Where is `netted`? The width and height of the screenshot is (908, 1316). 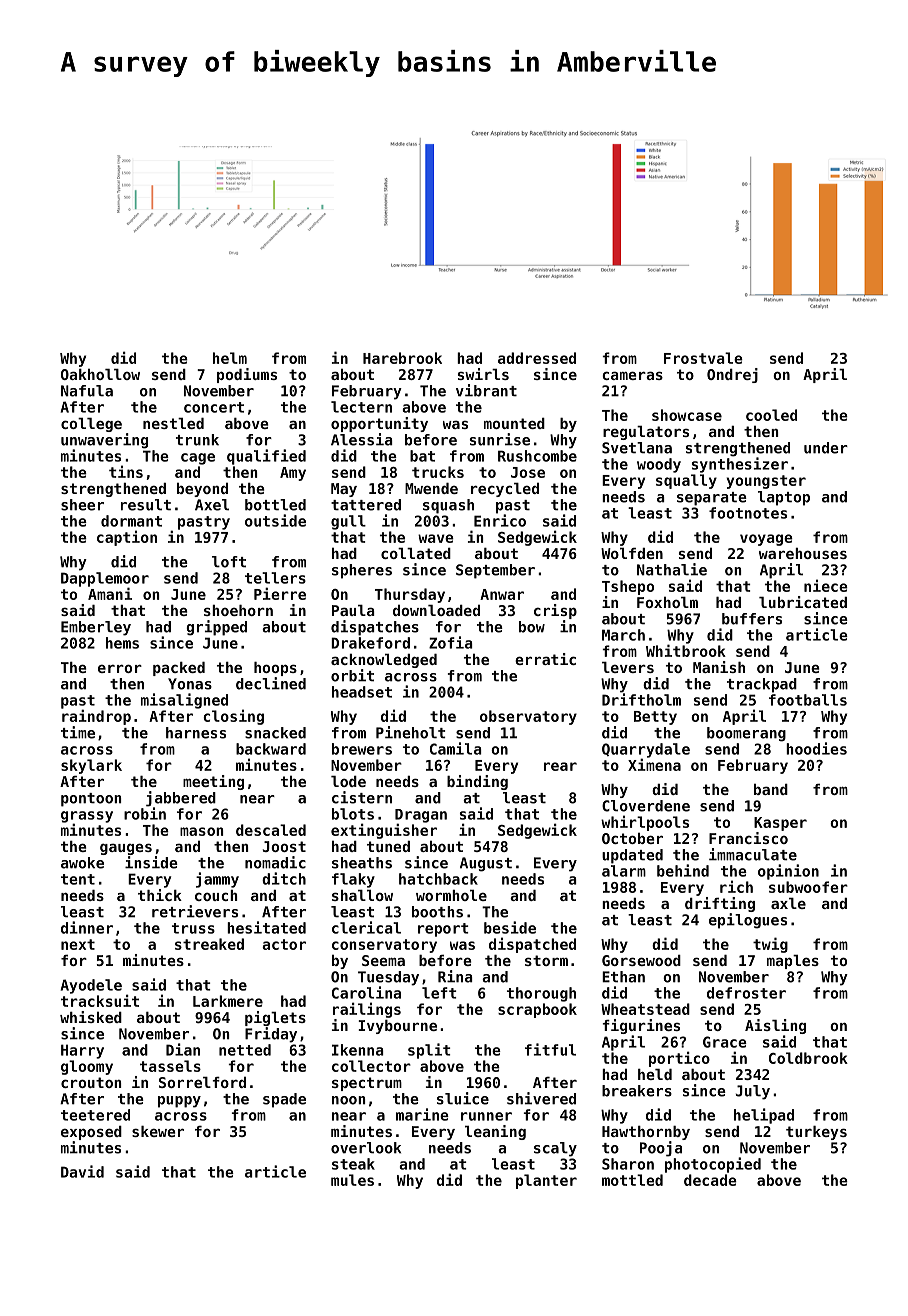
netted is located at coordinates (245, 1050).
